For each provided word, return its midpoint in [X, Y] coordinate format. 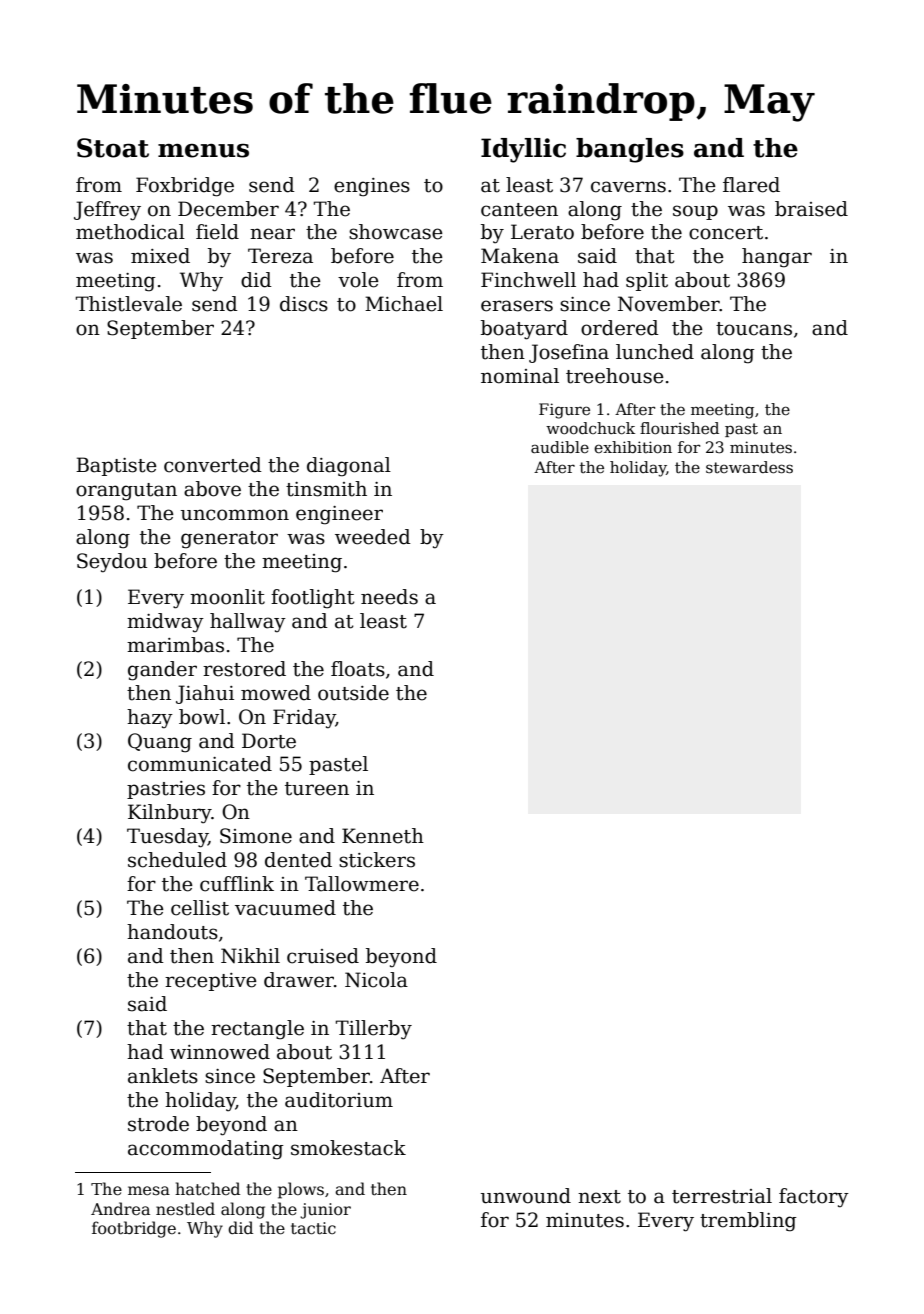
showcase [396, 232]
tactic [313, 1228]
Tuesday [167, 838]
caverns [628, 187]
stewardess [749, 467]
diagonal [349, 467]
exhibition [633, 447]
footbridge [134, 1229]
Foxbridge [185, 187]
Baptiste [116, 466]
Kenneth [383, 836]
